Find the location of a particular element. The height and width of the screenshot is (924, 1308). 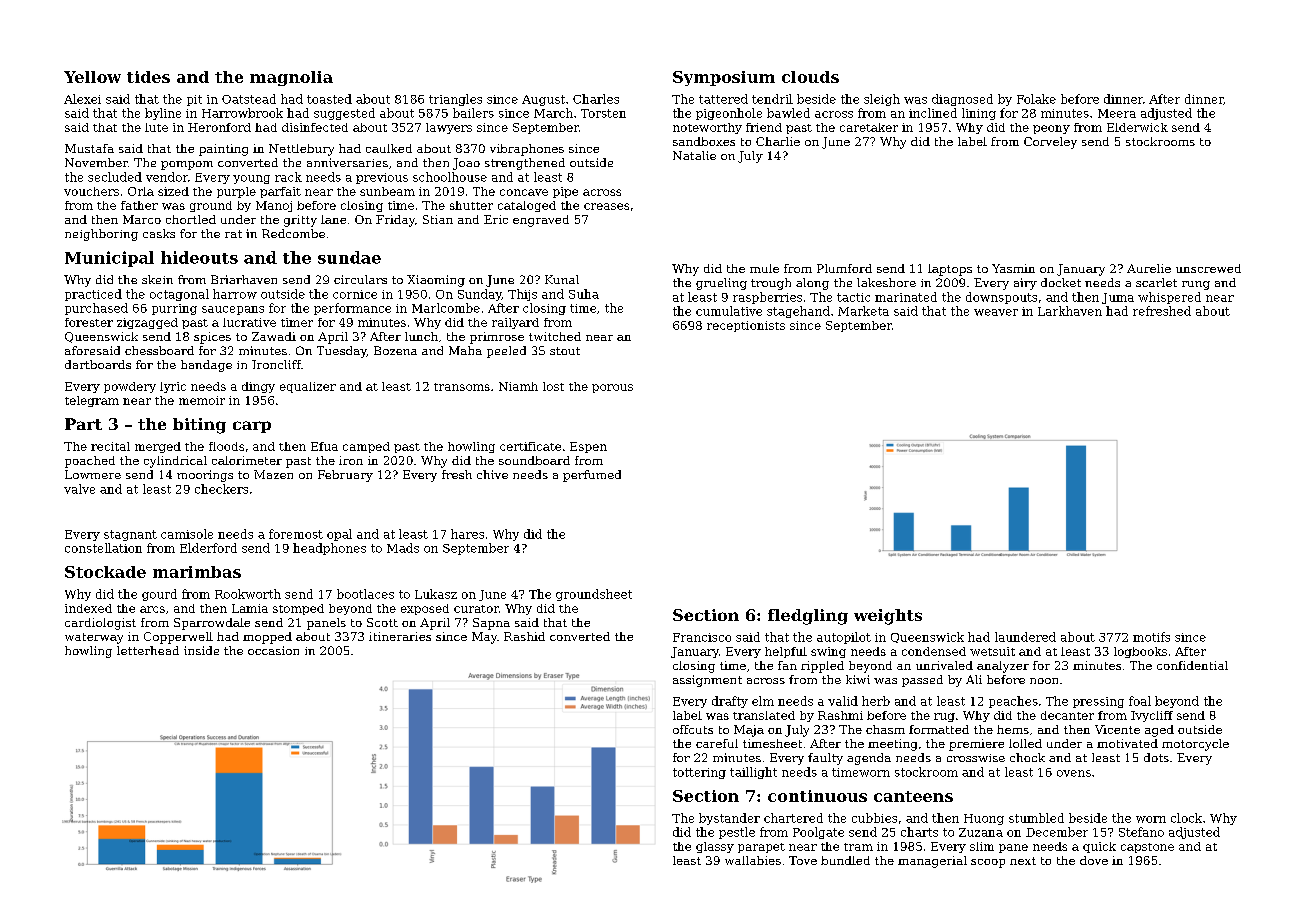

opal is located at coordinates (339, 535).
